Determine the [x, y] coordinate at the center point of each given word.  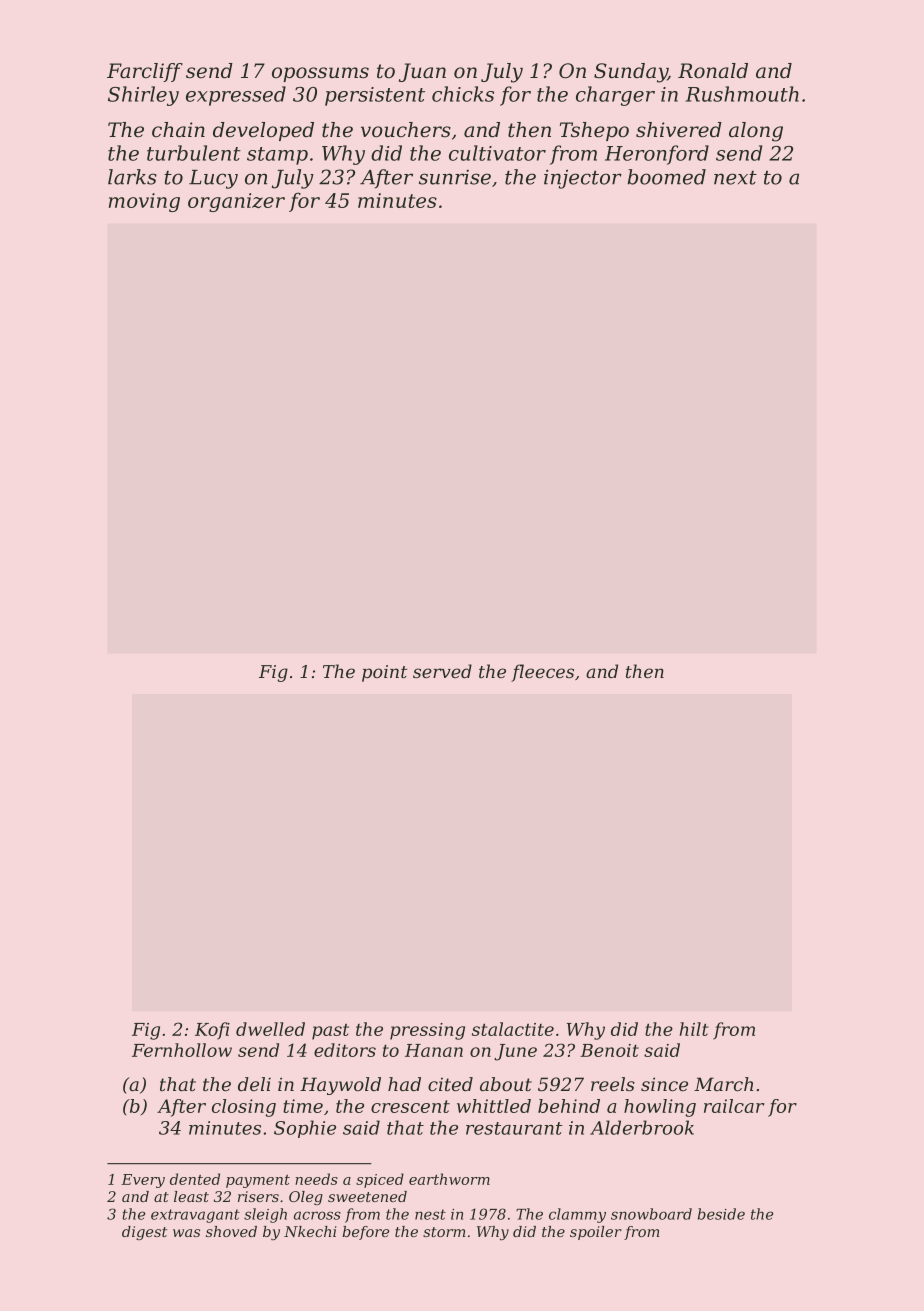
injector [583, 179]
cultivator [497, 153]
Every [143, 1181]
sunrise [455, 177]
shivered [679, 130]
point [384, 673]
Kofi [212, 1031]
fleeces [542, 673]
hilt [694, 1029]
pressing [427, 1031]
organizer [236, 202]
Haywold [340, 1086]
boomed [667, 177]
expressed [236, 96]
